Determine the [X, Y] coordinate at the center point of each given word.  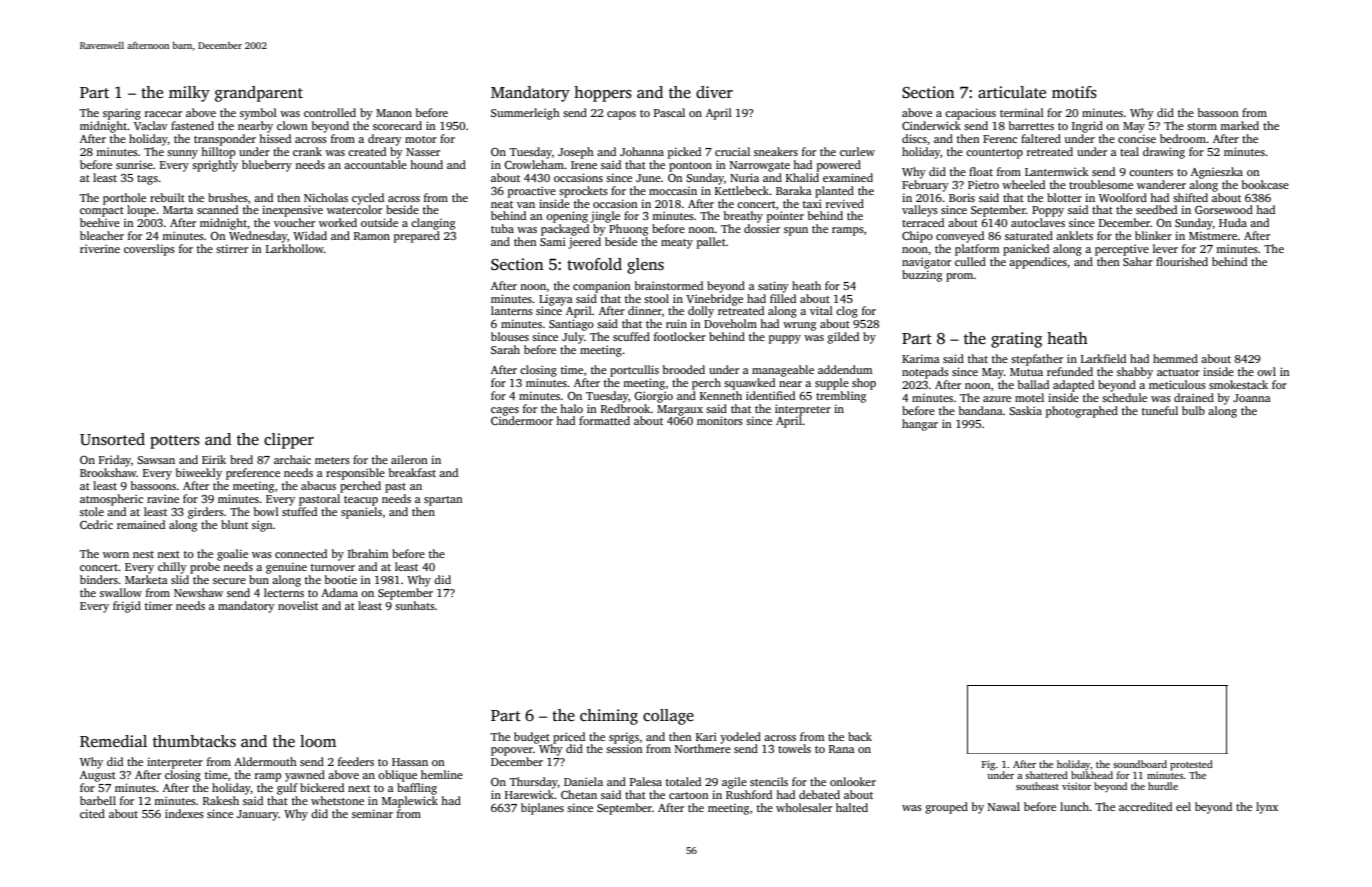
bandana [981, 410]
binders [99, 579]
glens [645, 266]
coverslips [149, 250]
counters [1151, 172]
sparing [122, 114]
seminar [372, 813]
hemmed [1175, 358]
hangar [920, 425]
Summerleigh [525, 114]
